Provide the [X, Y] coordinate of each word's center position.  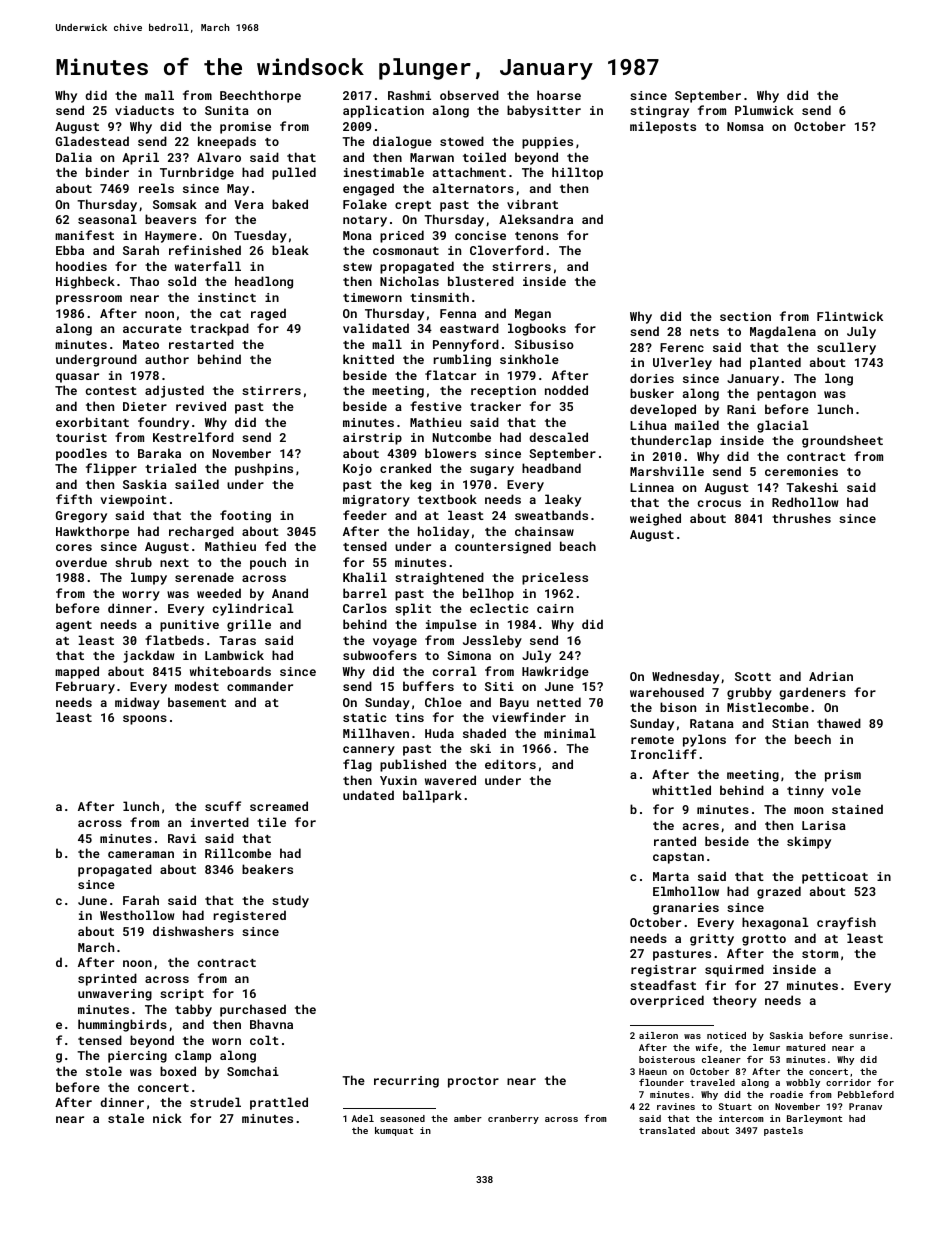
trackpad [219, 329]
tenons [536, 236]
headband [551, 468]
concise [480, 235]
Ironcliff [664, 754]
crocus [719, 503]
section [745, 316]
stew [357, 267]
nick [167, 1118]
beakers [267, 869]
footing [245, 516]
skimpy [809, 842]
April [140, 158]
